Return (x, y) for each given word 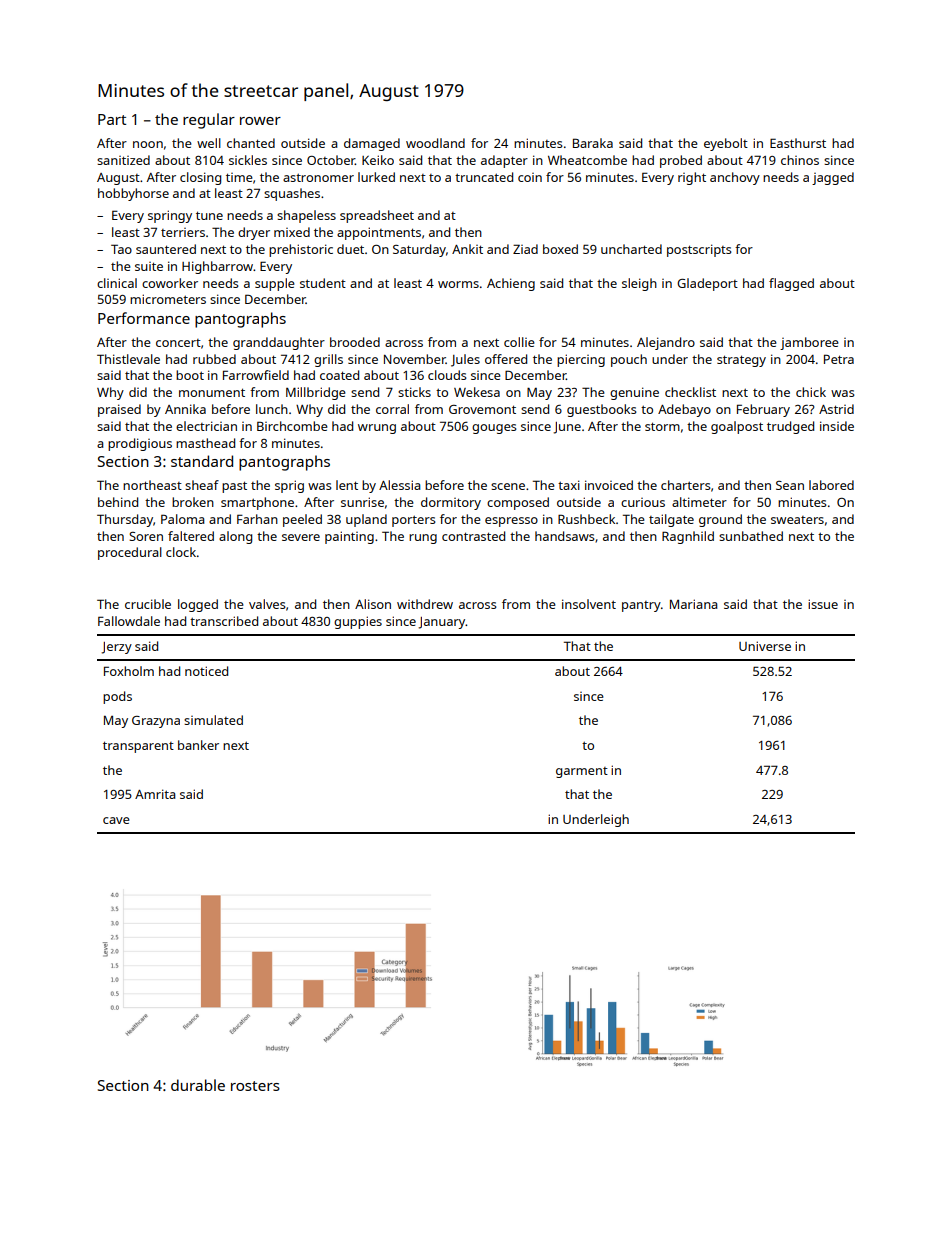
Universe (765, 646)
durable (198, 1085)
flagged (791, 284)
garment (582, 772)
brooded (355, 342)
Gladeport (707, 284)
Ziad (525, 249)
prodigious (140, 444)
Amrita (155, 794)
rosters (255, 1086)
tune (209, 215)
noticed (206, 671)
